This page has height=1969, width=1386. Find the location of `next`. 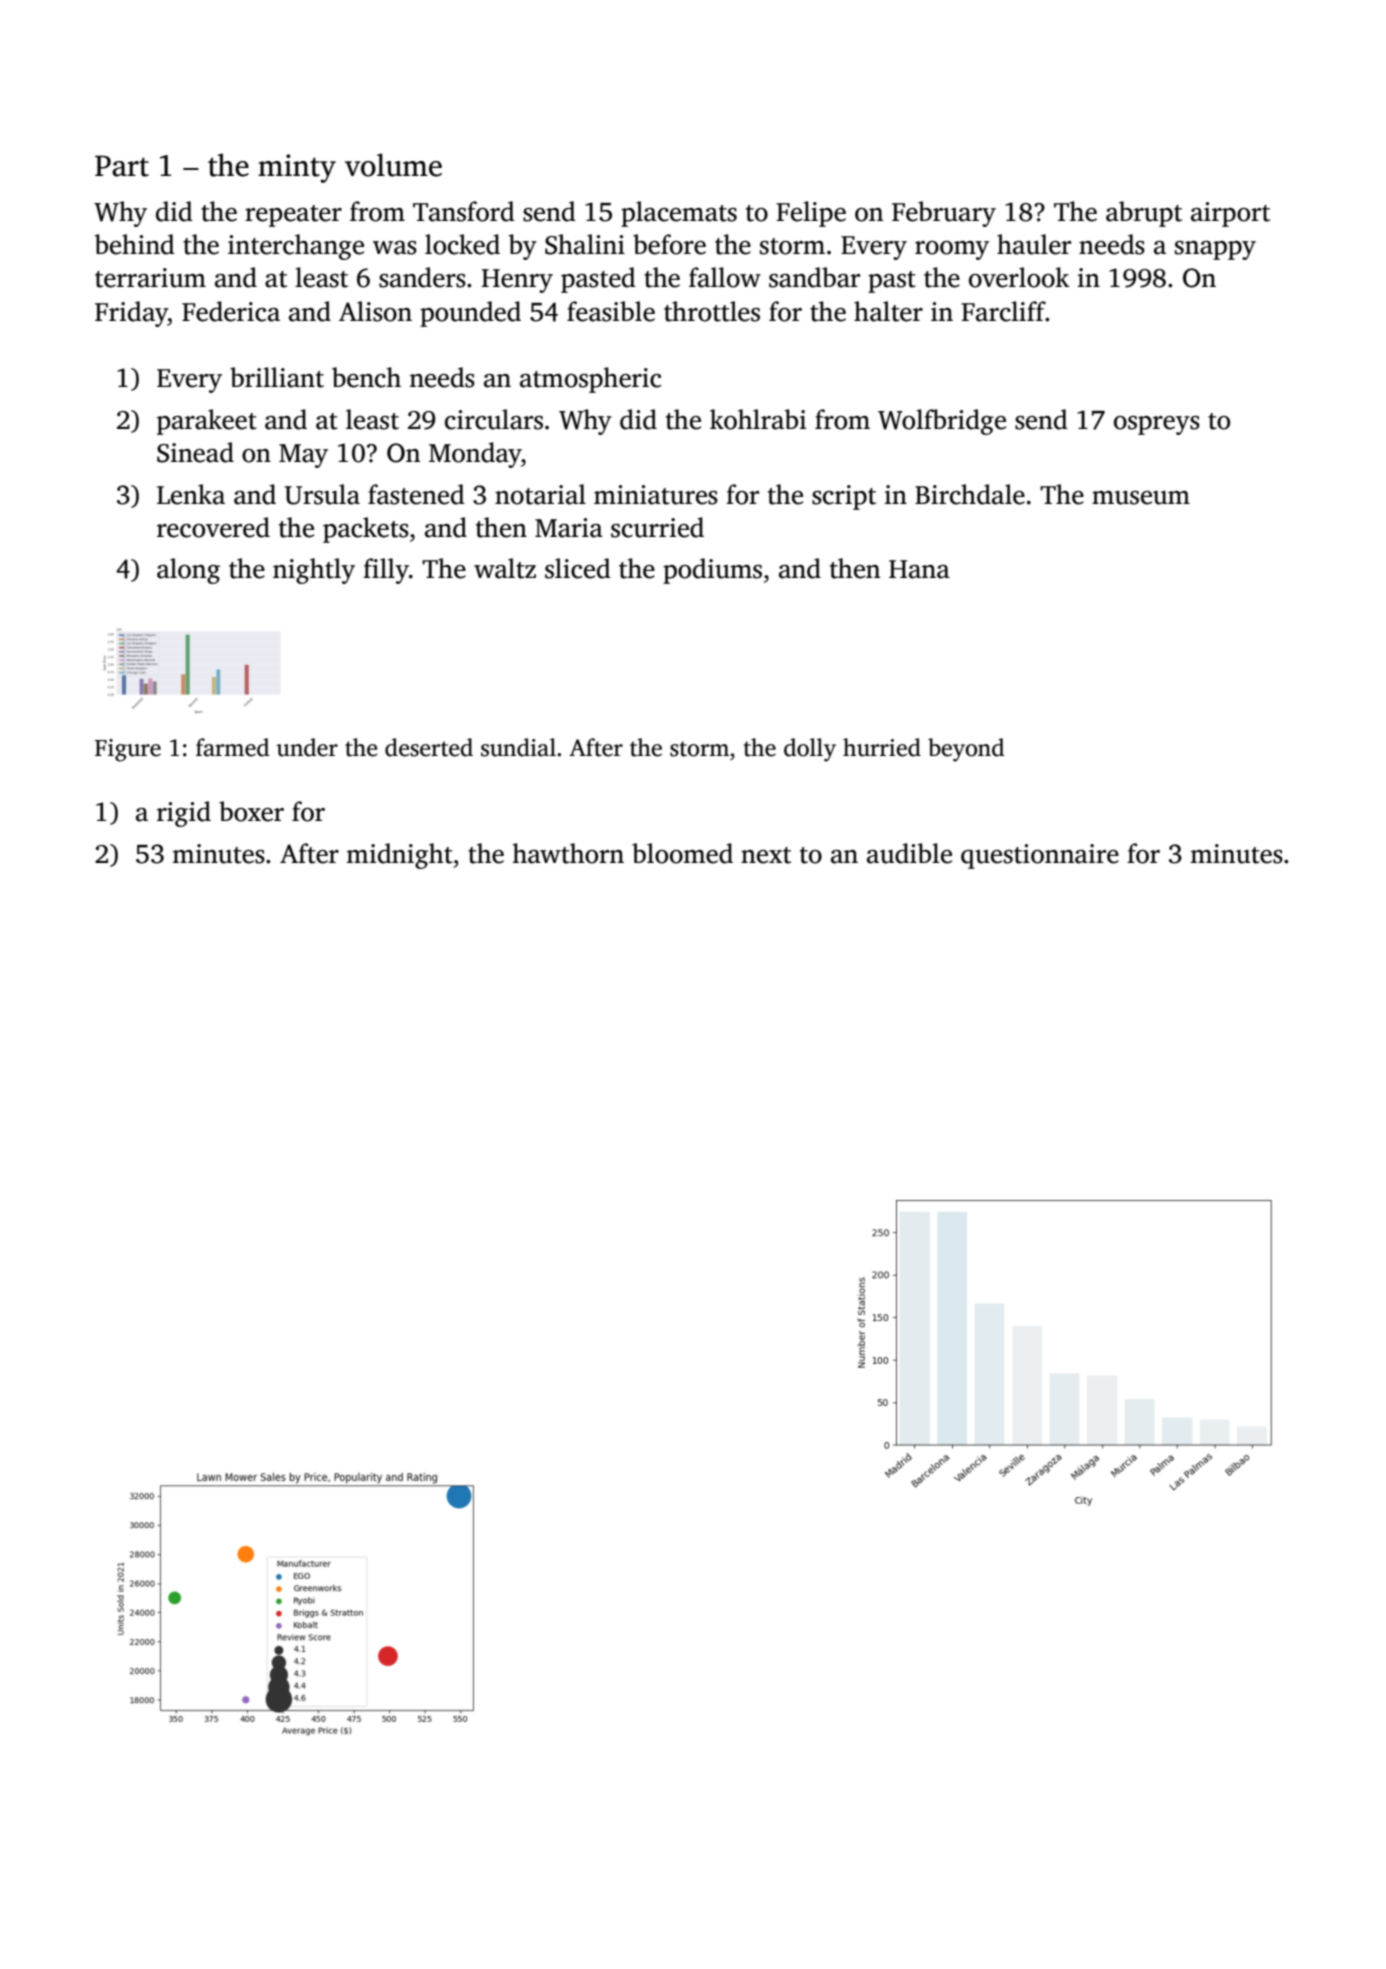

next is located at coordinates (766, 855).
